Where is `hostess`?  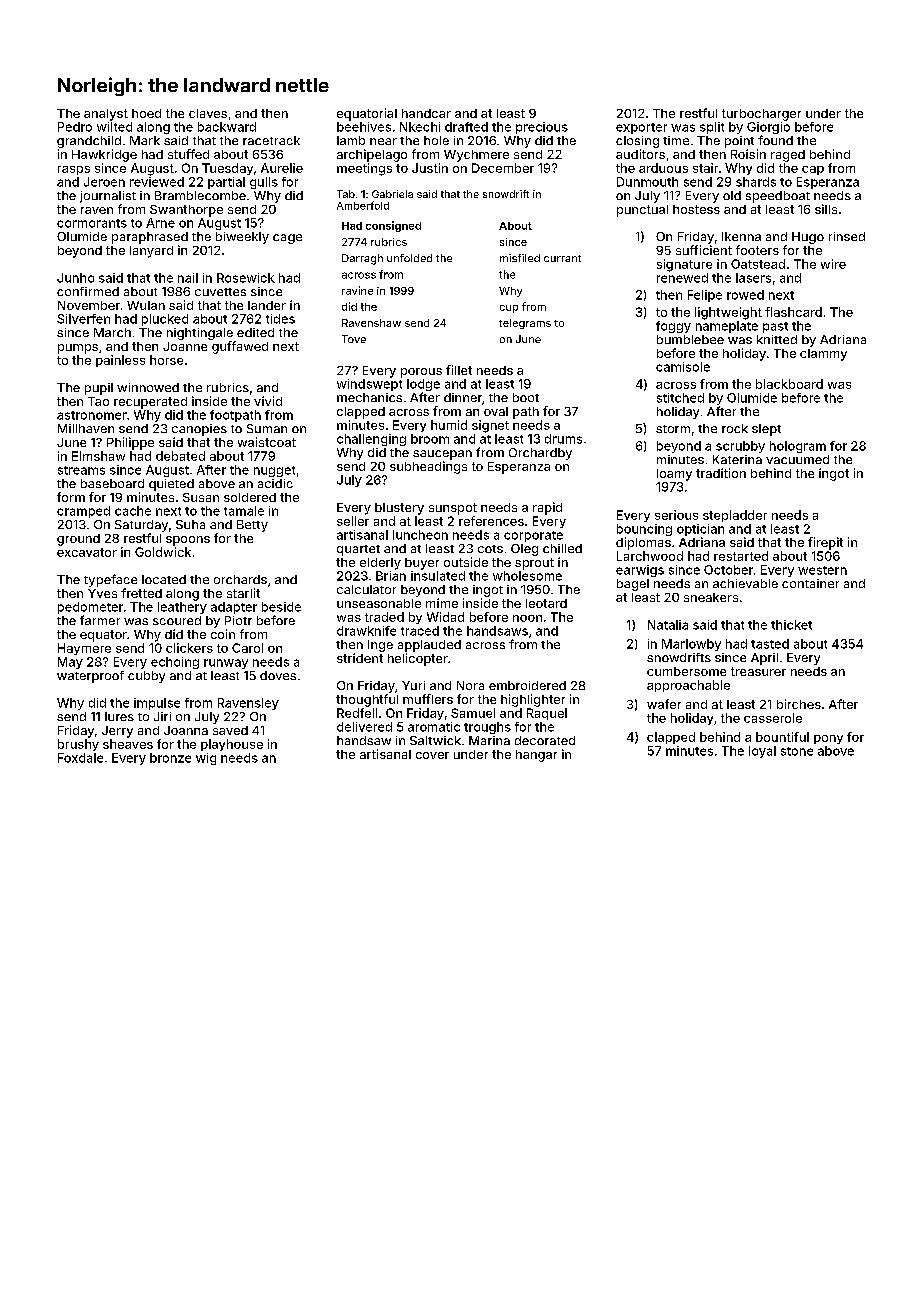 hostess is located at coordinates (696, 209).
